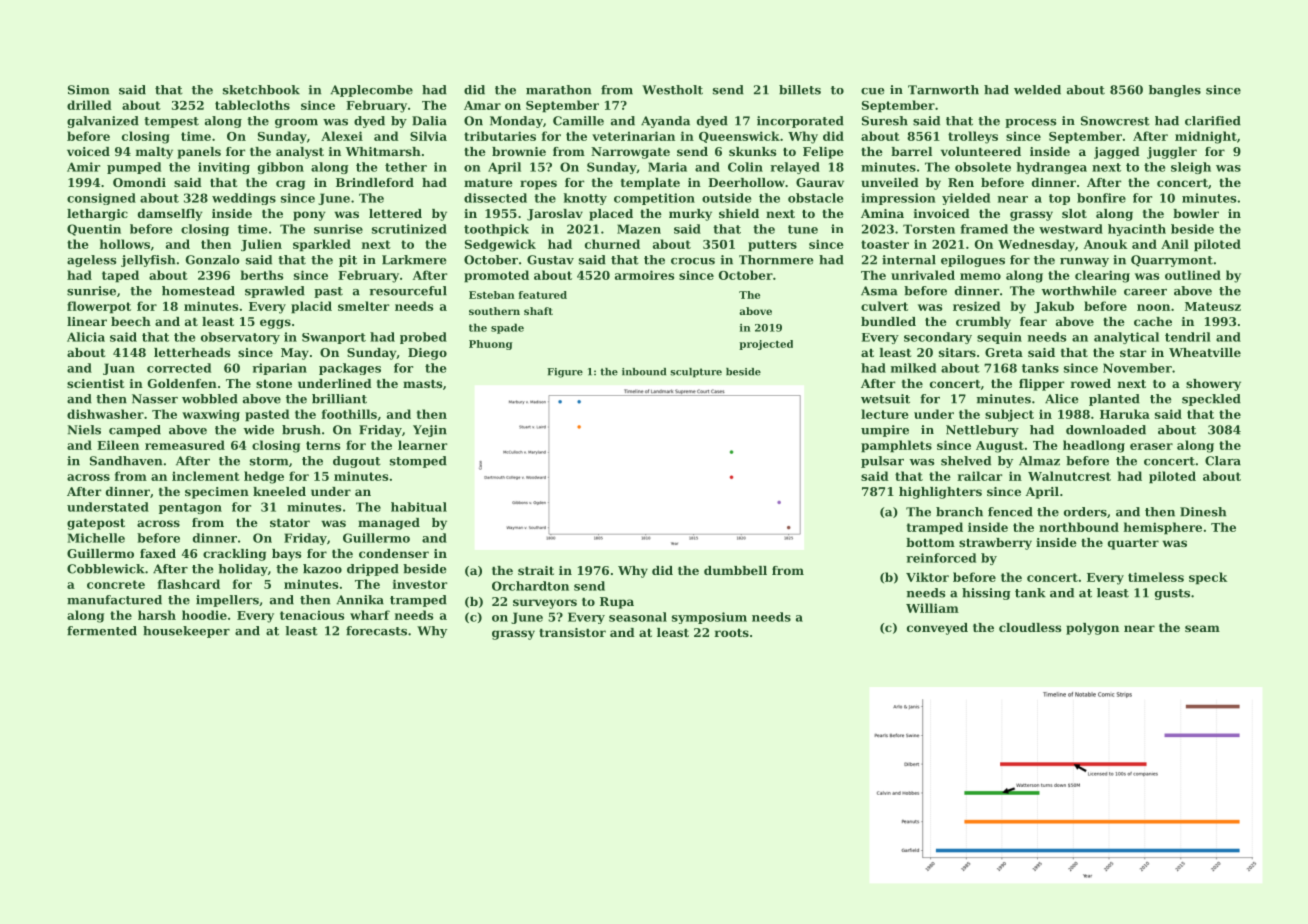  Describe the element at coordinates (803, 229) in the screenshot. I see `tune` at that location.
